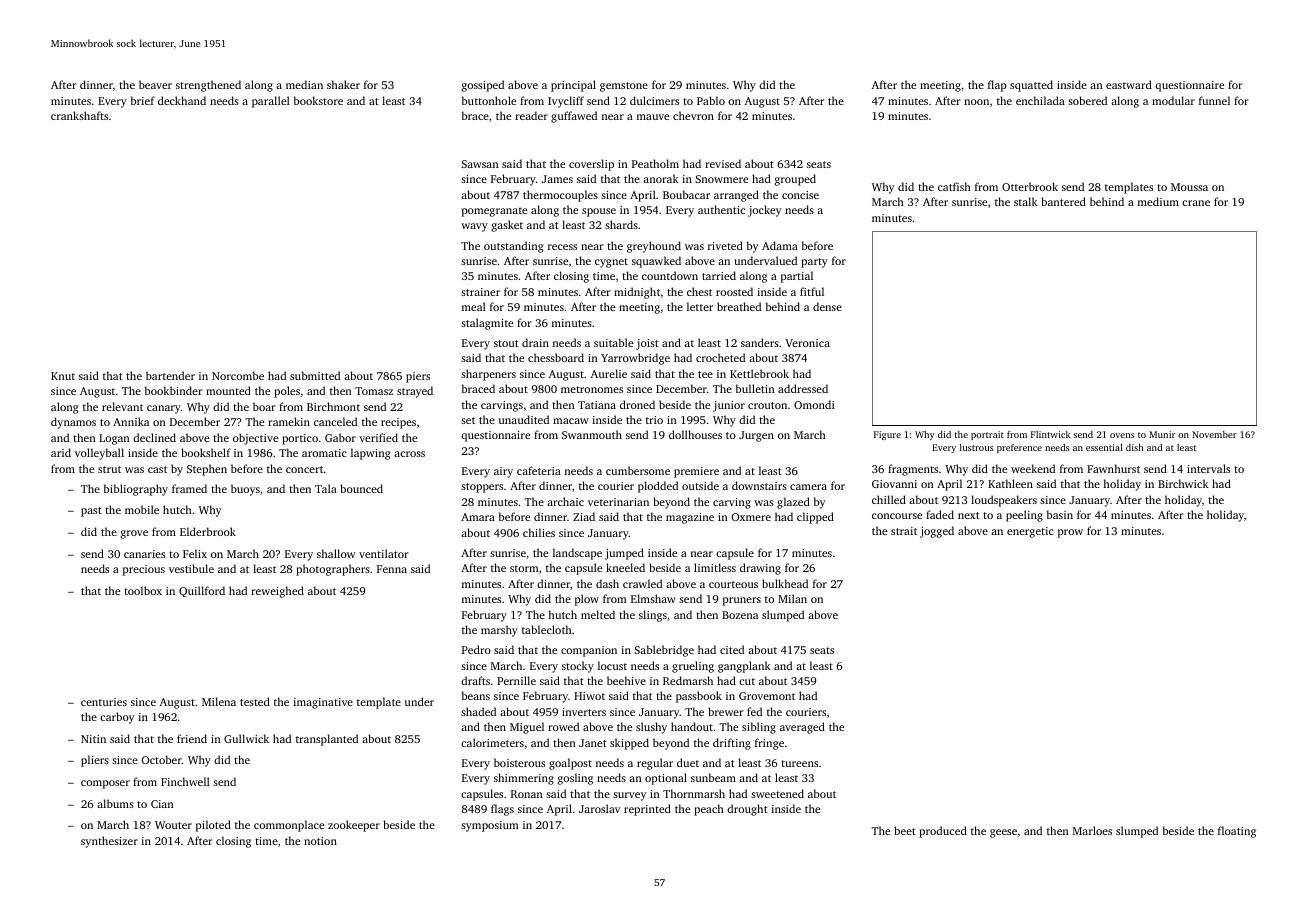 The image size is (1308, 924). I want to click on gossiped, so click(483, 86).
